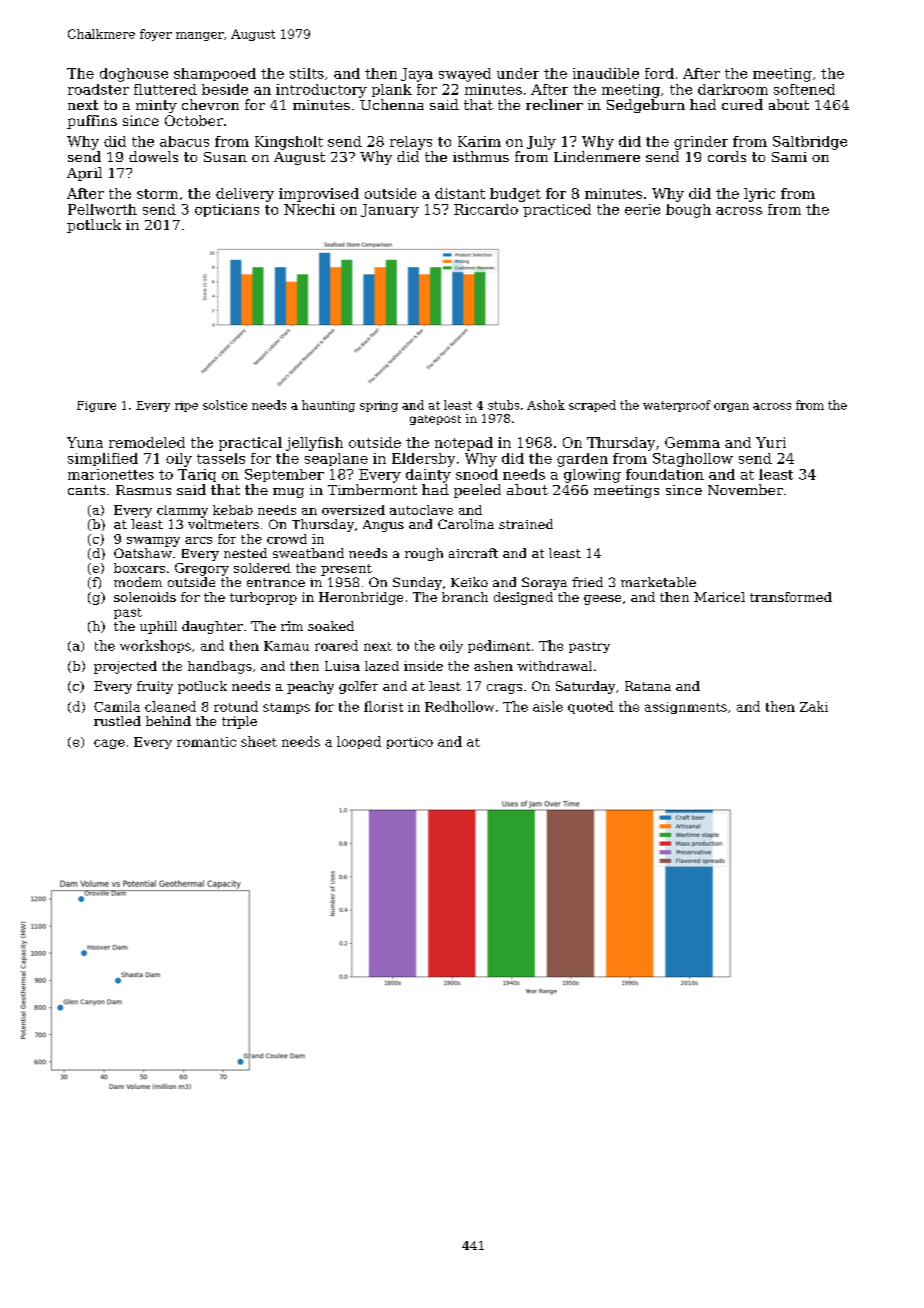 The height and width of the image is (1308, 924). Describe the element at coordinates (215, 74) in the image. I see `shampooed` at that location.
